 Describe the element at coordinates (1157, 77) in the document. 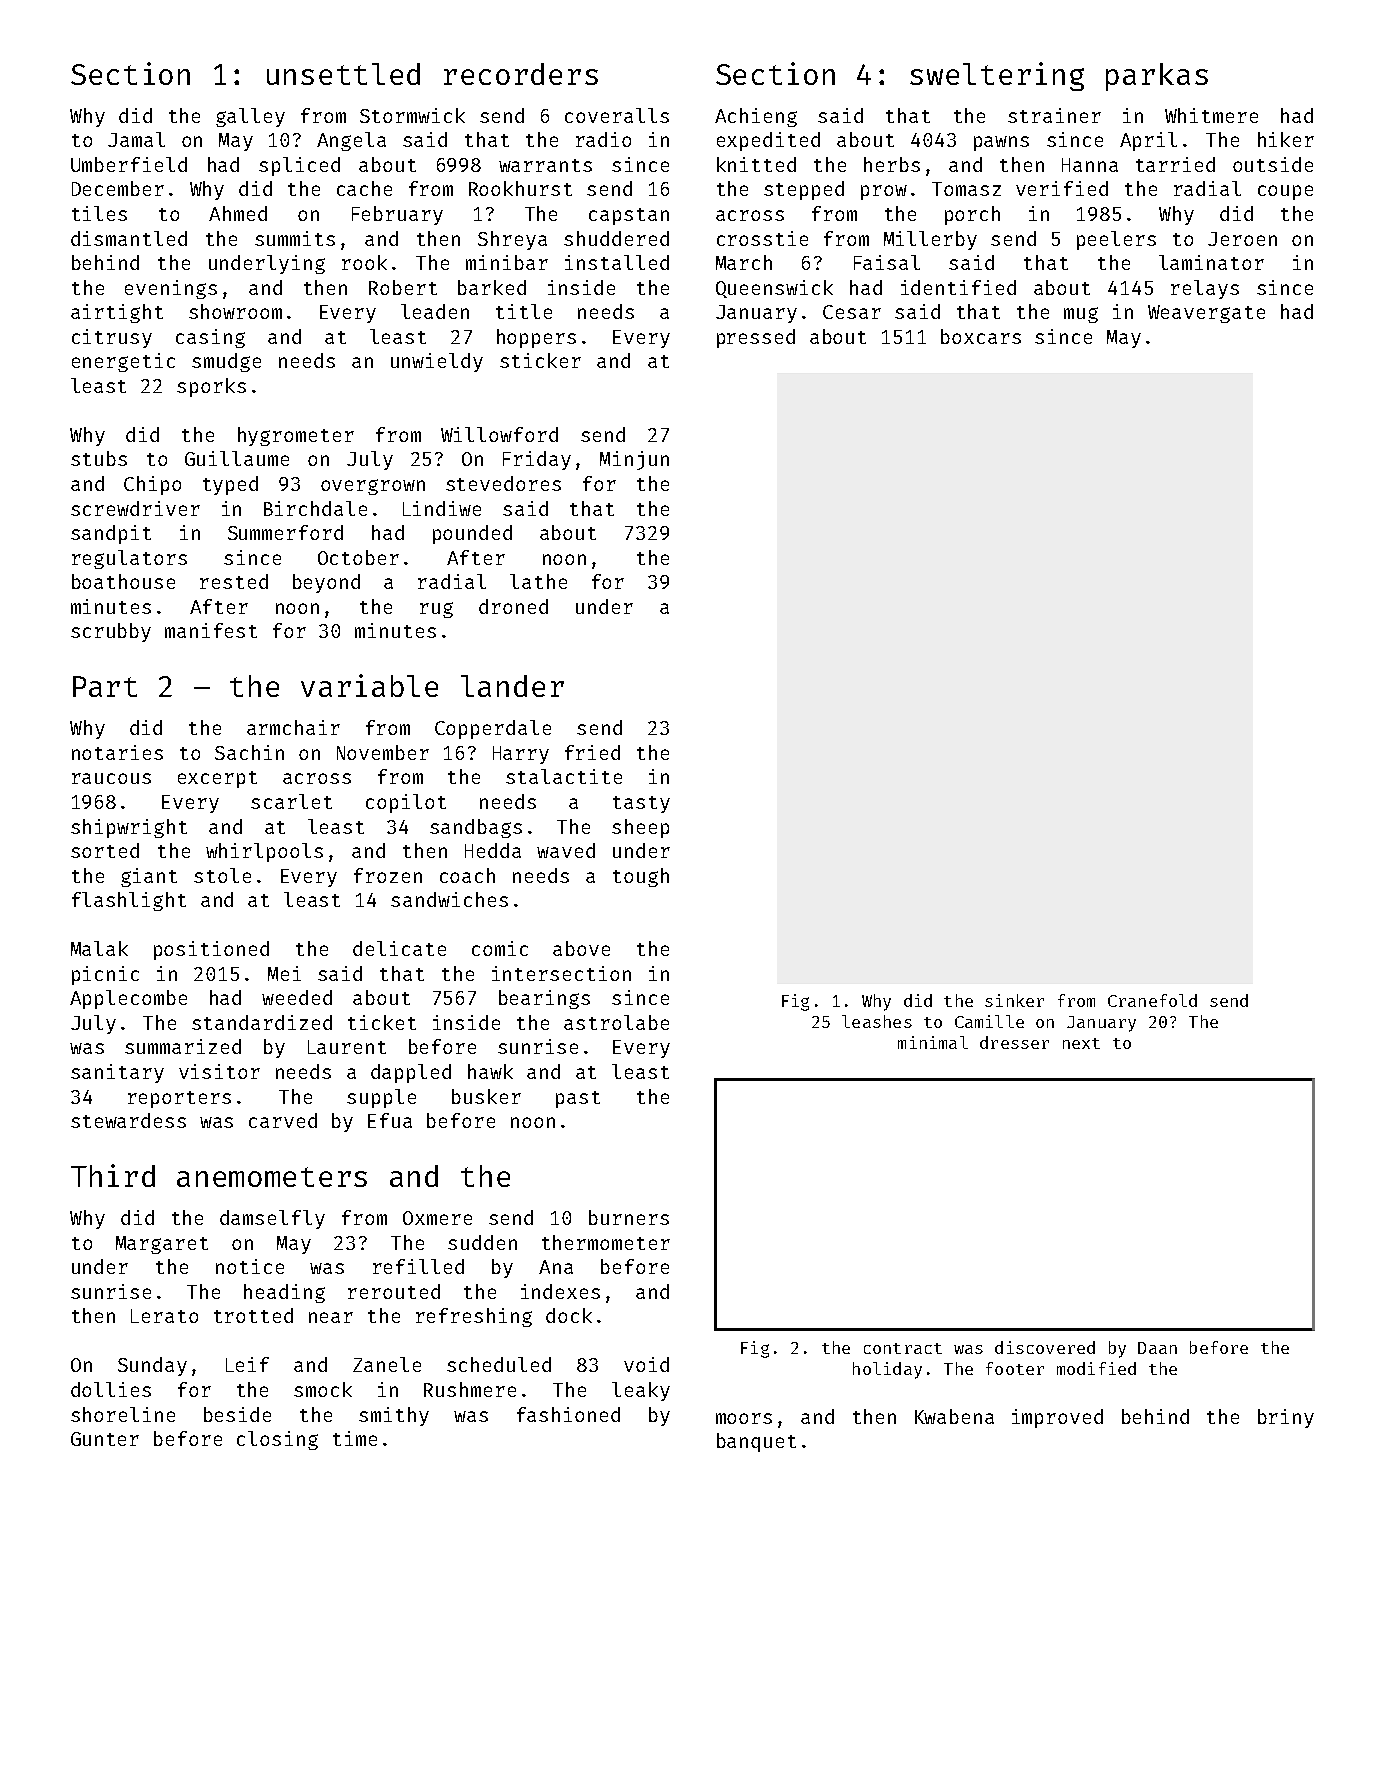

I see `parkas` at that location.
